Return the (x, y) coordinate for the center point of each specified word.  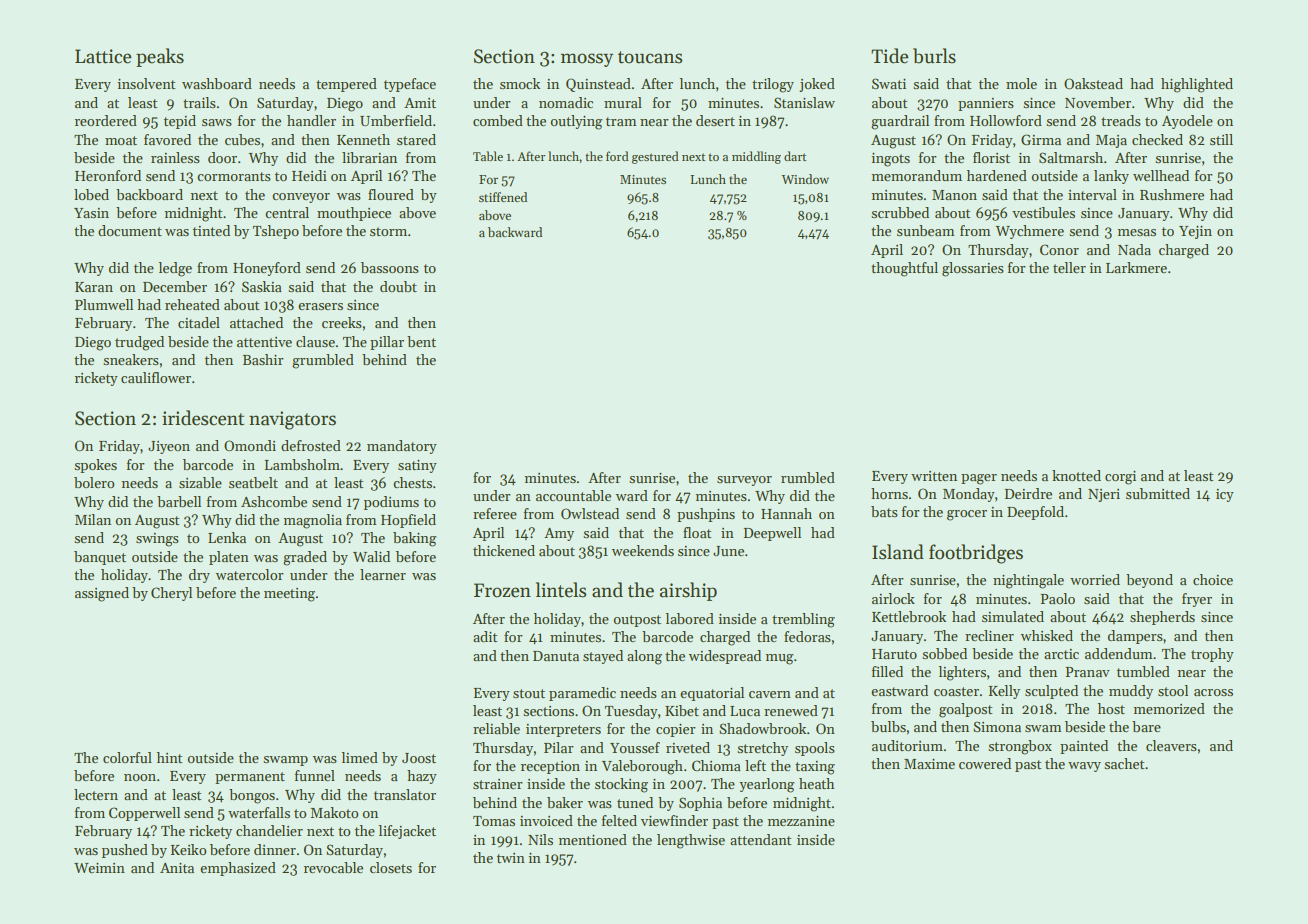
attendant (761, 839)
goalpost (966, 710)
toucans (650, 57)
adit (485, 636)
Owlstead (590, 513)
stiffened (503, 197)
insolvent (147, 83)
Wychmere (1030, 232)
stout (529, 693)
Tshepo (276, 232)
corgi (1120, 478)
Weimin (99, 868)
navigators (292, 420)
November (1098, 102)
